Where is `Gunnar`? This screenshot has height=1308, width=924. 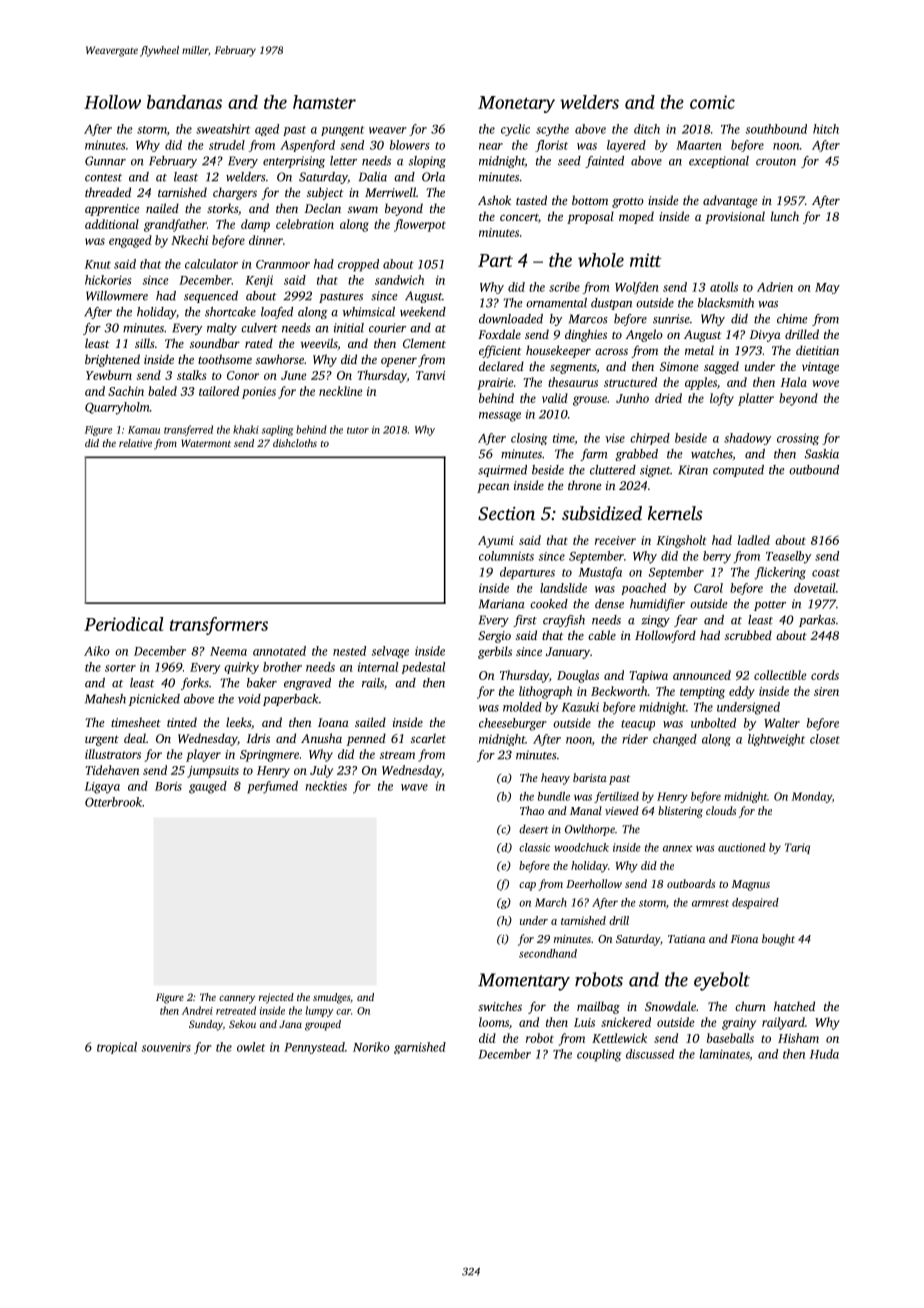
Gunnar is located at coordinates (105, 161).
